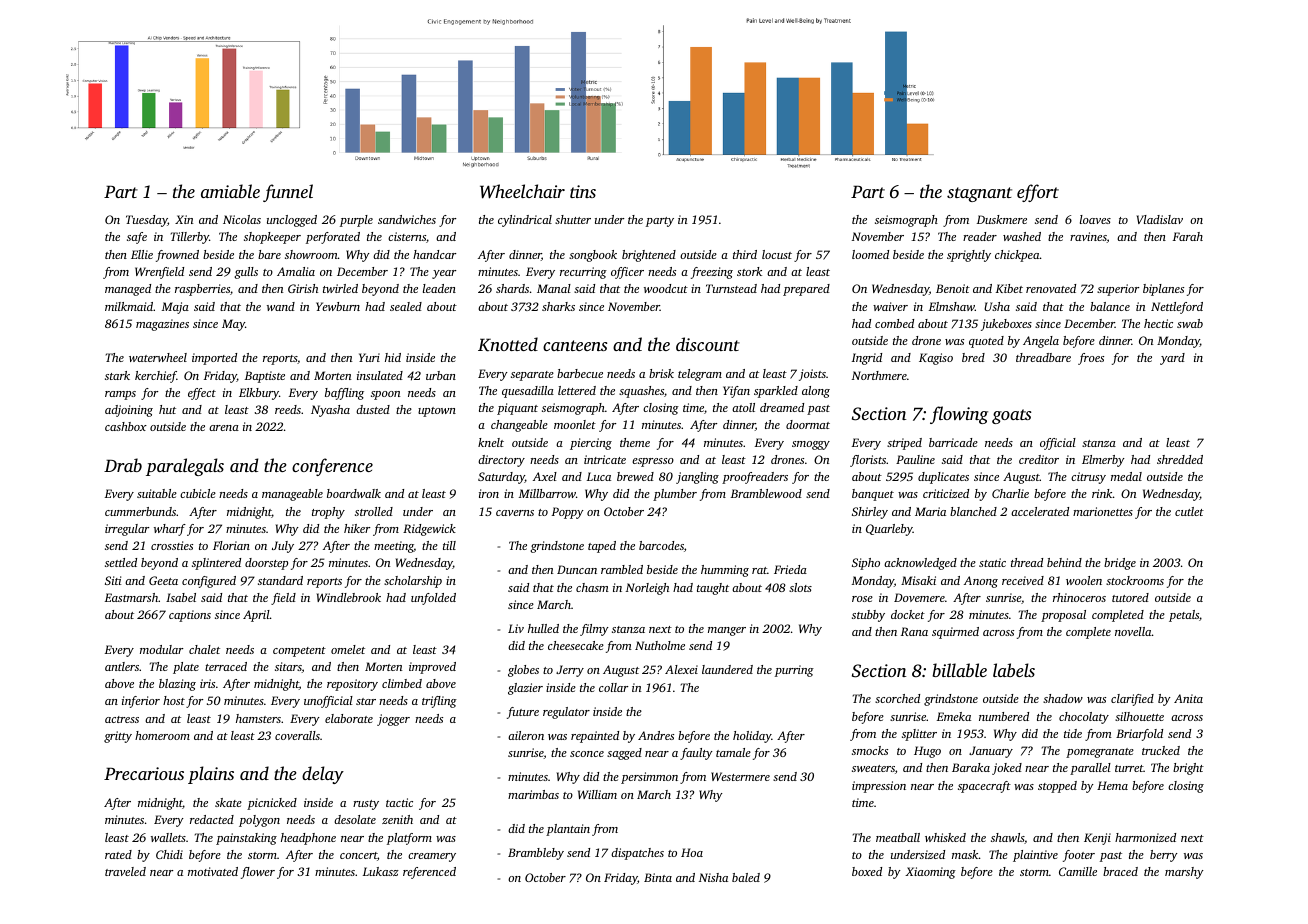 This image has height=924, width=1308. What do you see at coordinates (1132, 700) in the image?
I see `clarified` at bounding box center [1132, 700].
